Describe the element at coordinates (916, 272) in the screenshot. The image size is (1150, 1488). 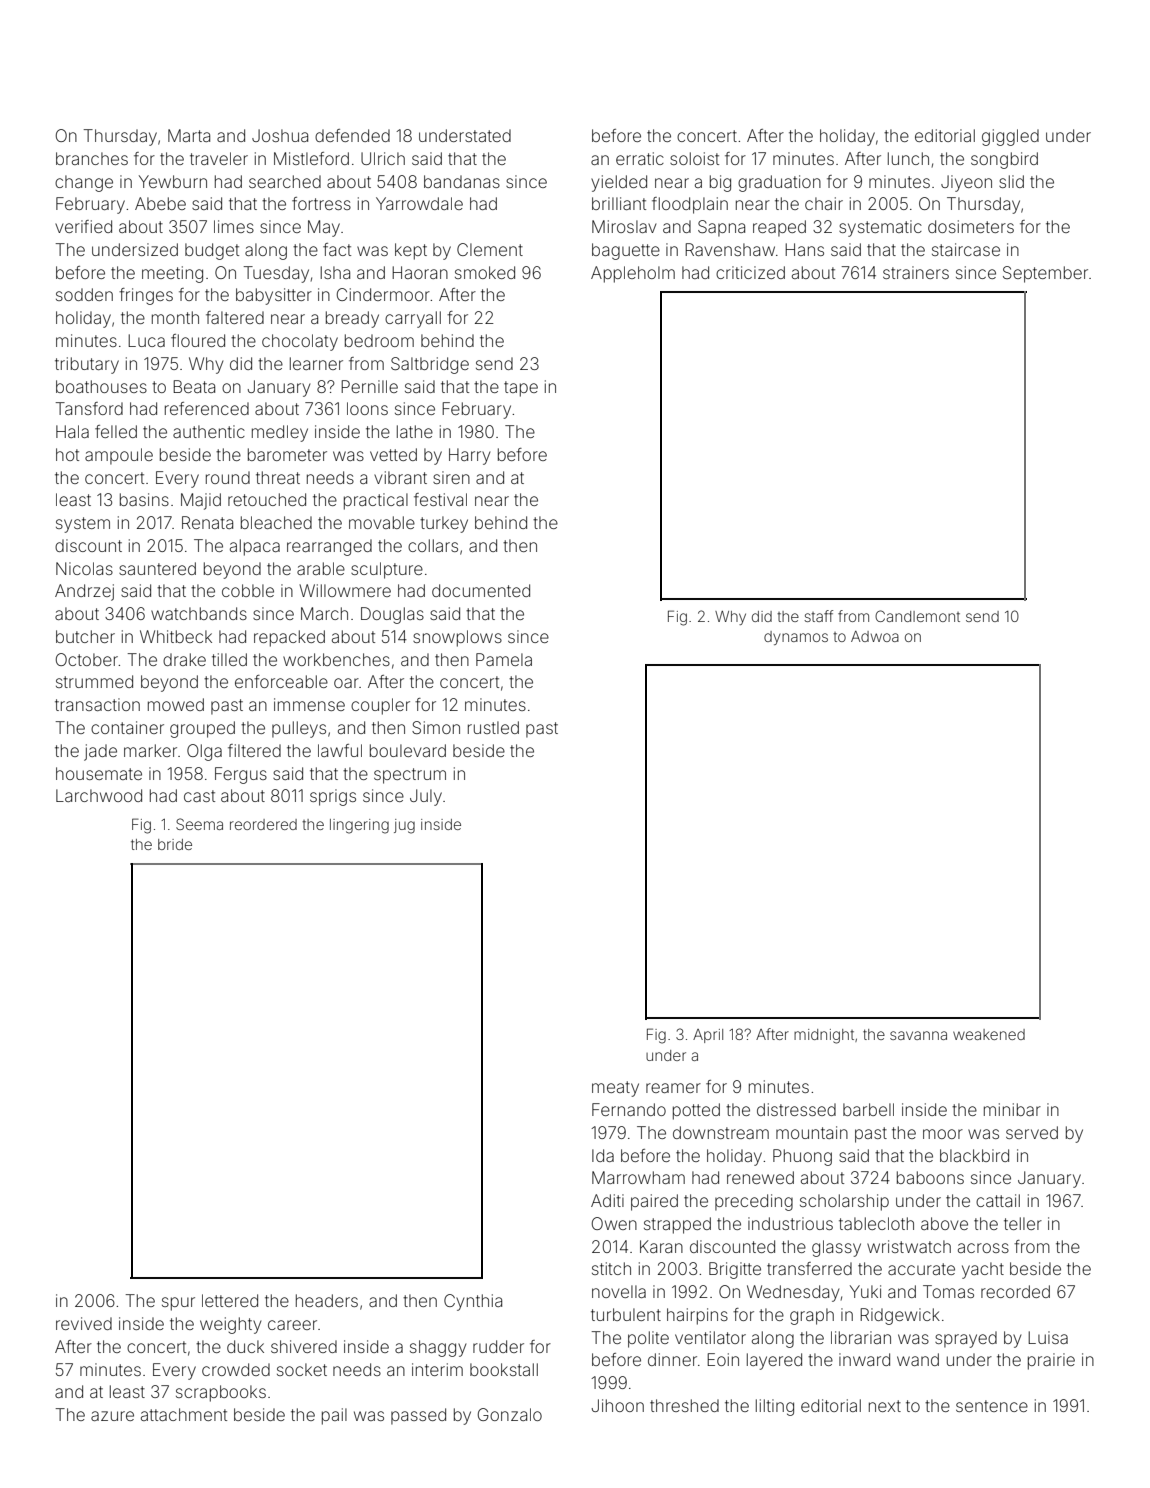
I see `strainers` at that location.
